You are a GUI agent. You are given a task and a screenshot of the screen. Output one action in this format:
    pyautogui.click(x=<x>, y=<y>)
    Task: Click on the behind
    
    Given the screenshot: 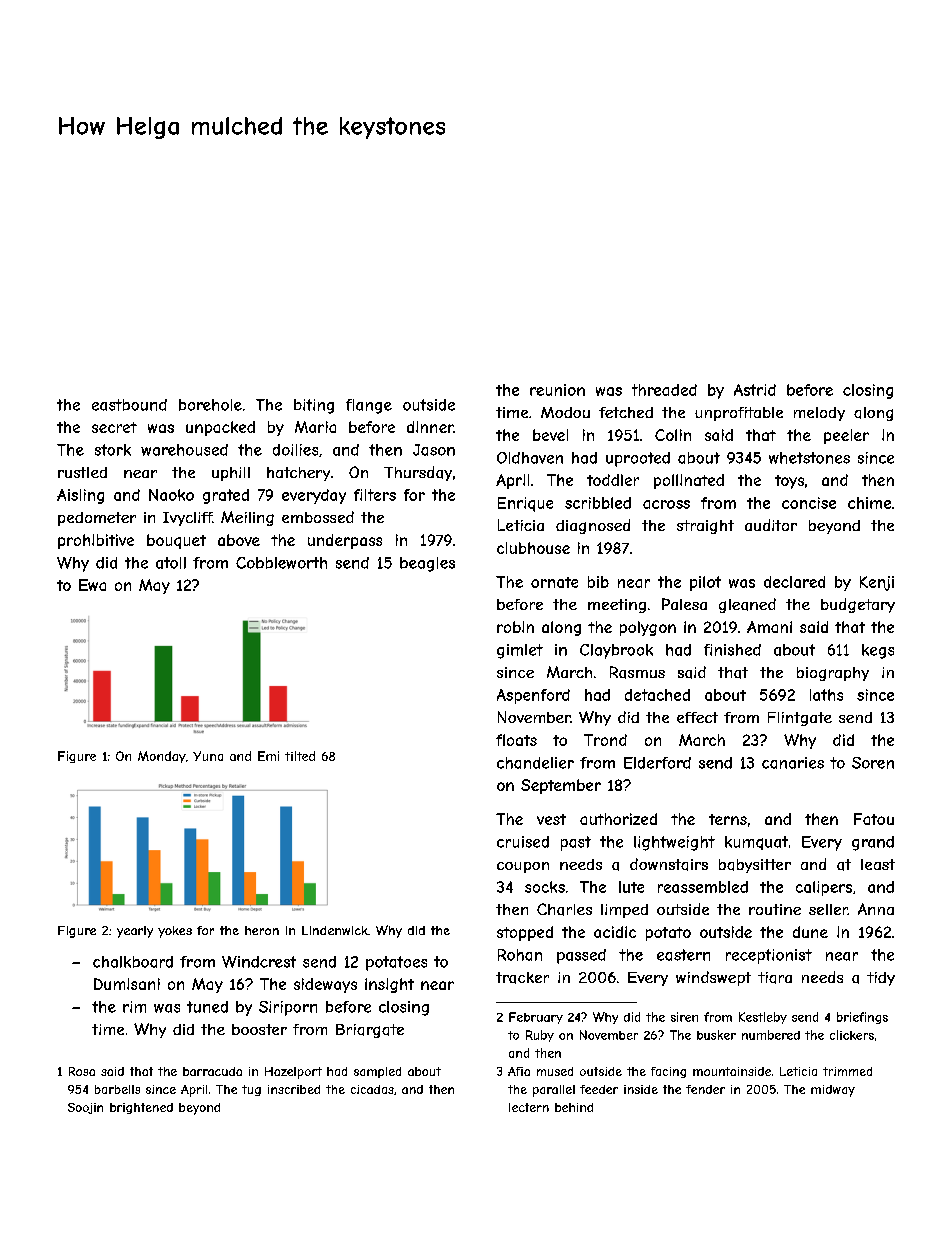 What is the action you would take?
    pyautogui.click(x=574, y=1107)
